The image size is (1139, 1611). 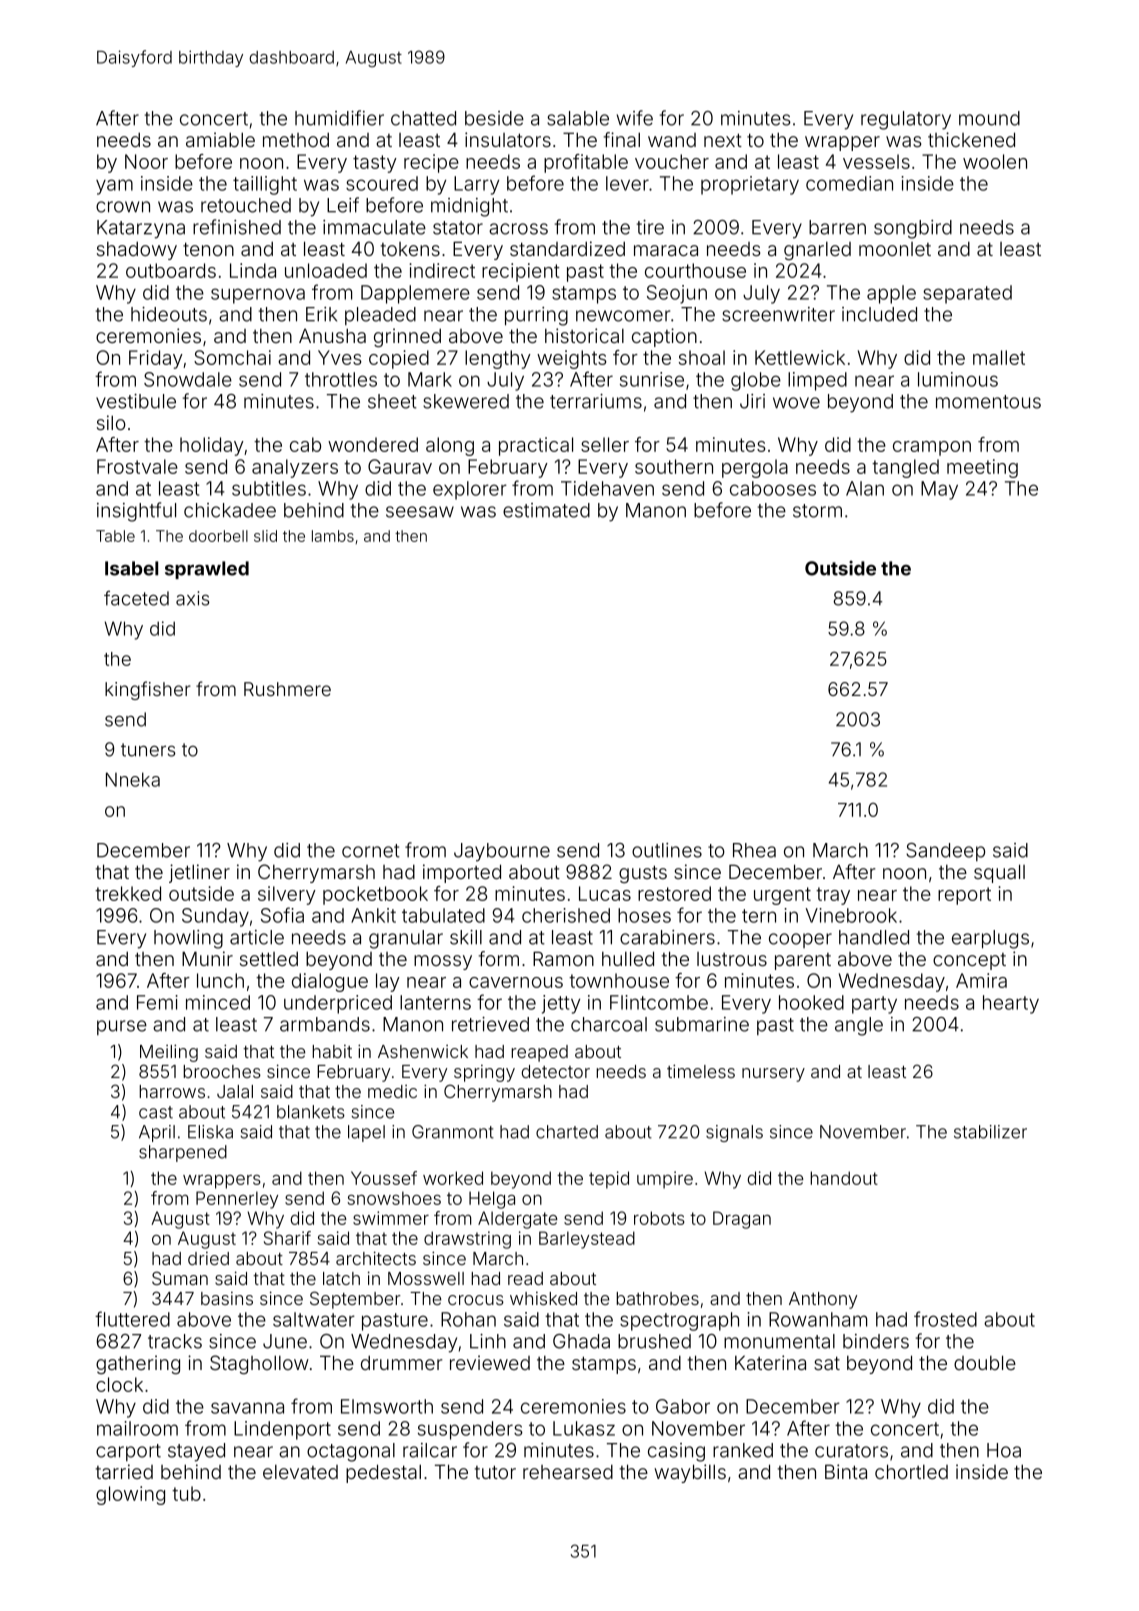 I want to click on Tidehaven, so click(x=607, y=488).
